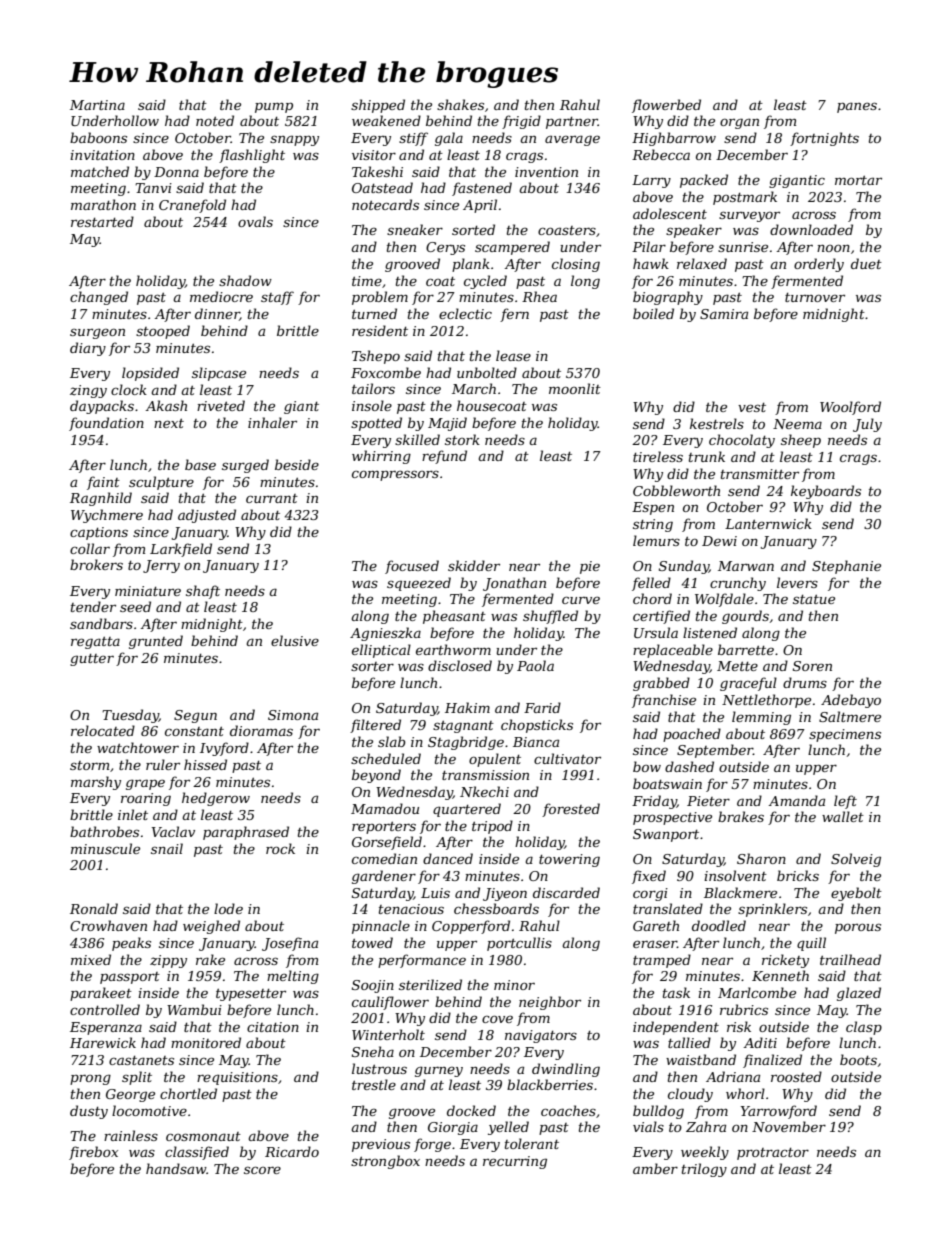 Image resolution: width=952 pixels, height=1233 pixels. I want to click on pump, so click(274, 108).
